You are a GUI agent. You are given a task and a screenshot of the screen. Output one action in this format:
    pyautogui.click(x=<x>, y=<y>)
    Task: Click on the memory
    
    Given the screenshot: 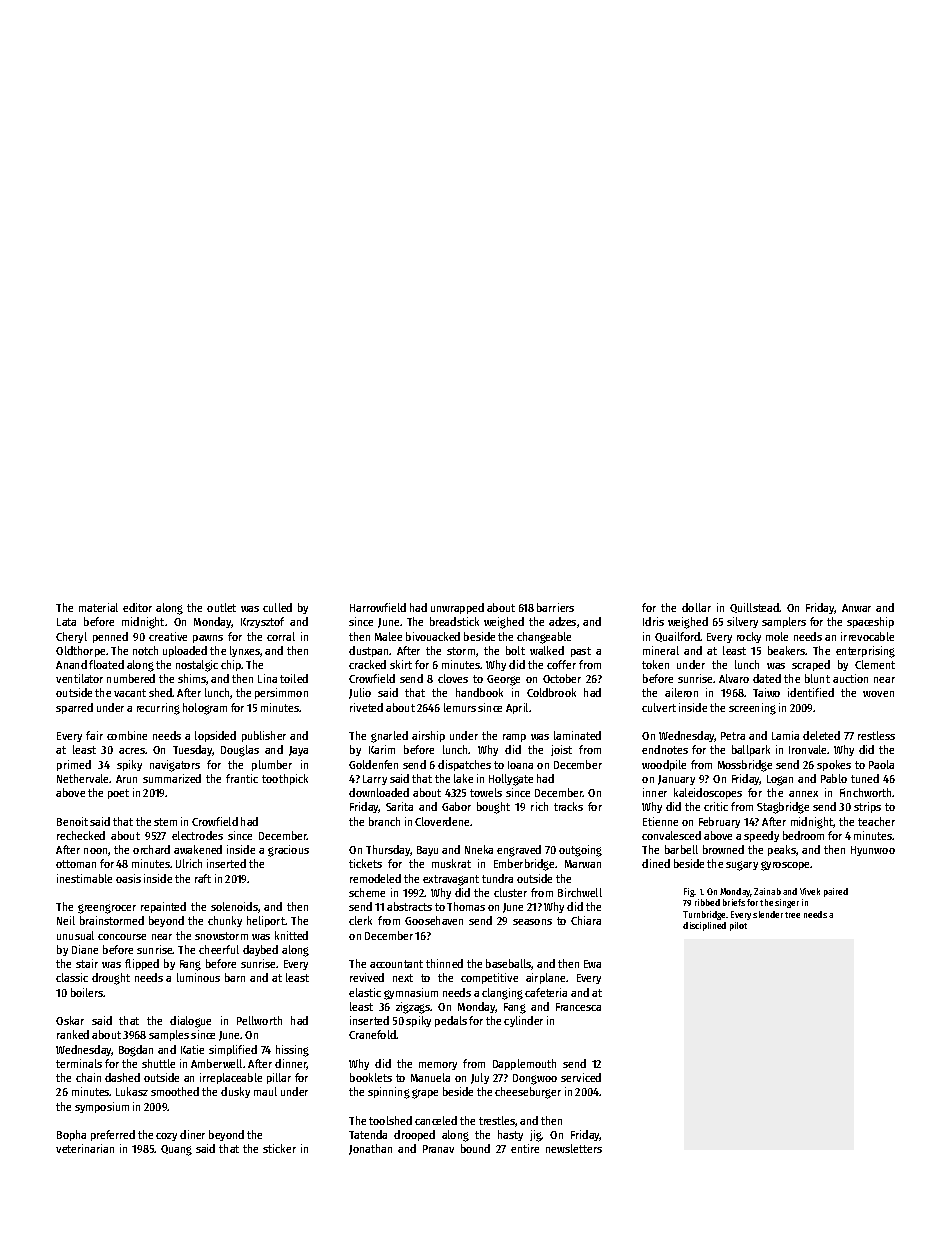 What is the action you would take?
    pyautogui.click(x=438, y=1066)
